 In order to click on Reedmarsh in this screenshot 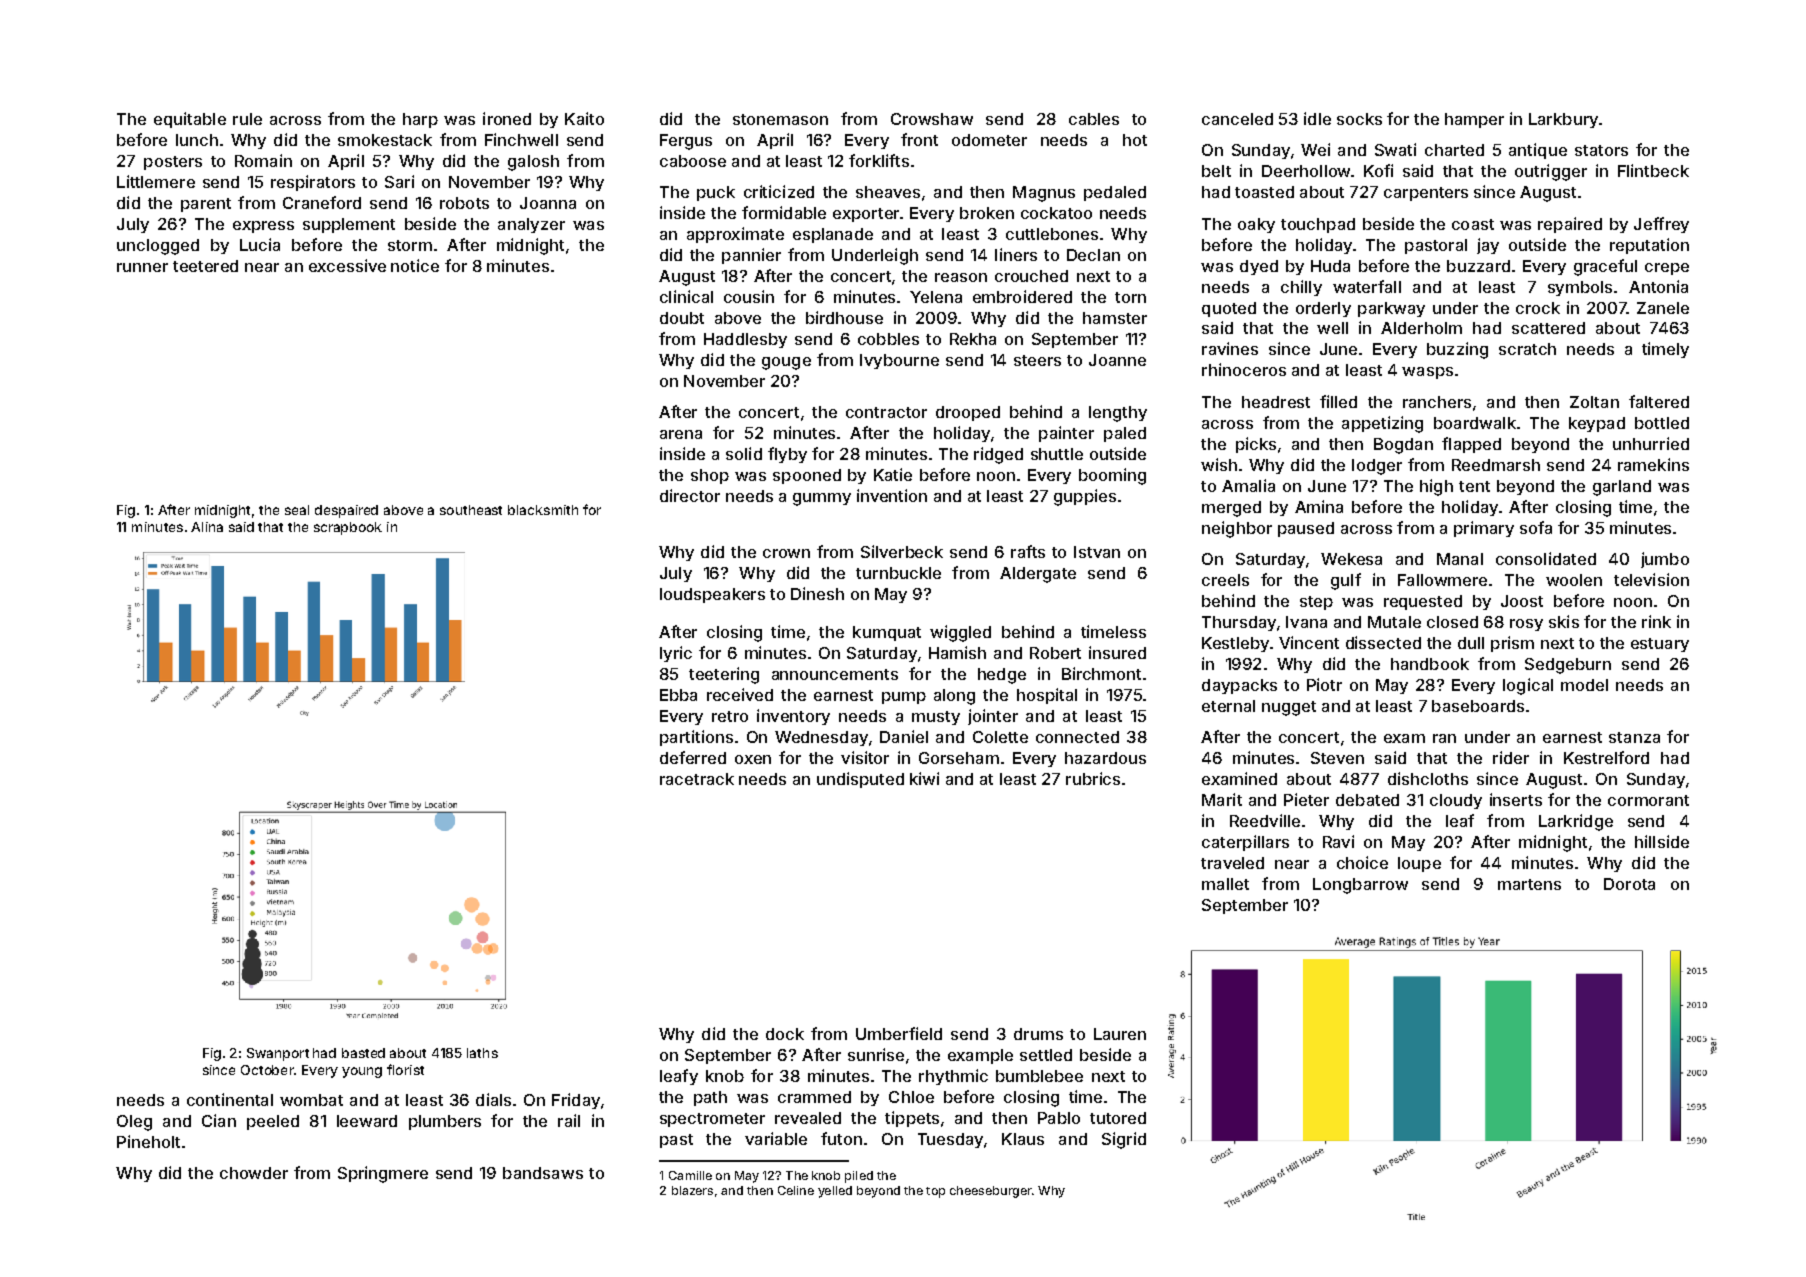, I will do `click(1496, 465)`.
